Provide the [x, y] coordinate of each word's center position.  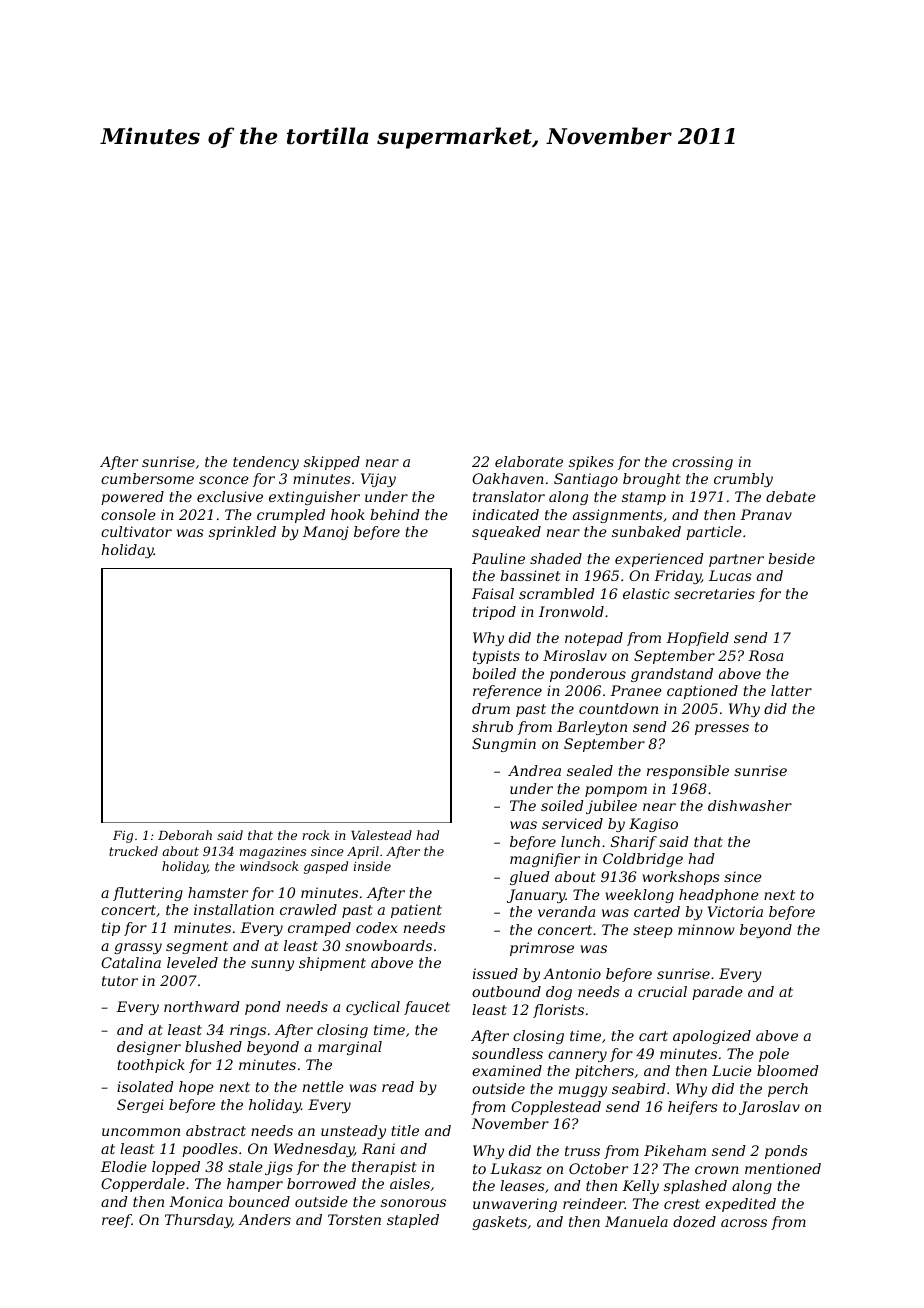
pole [774, 1055]
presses [722, 729]
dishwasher [750, 805]
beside [791, 558]
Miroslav [575, 655]
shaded [556, 558]
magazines [272, 853]
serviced [572, 823]
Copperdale [143, 1185]
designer [149, 1048]
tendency [266, 463]
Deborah [185, 835]
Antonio [572, 973]
